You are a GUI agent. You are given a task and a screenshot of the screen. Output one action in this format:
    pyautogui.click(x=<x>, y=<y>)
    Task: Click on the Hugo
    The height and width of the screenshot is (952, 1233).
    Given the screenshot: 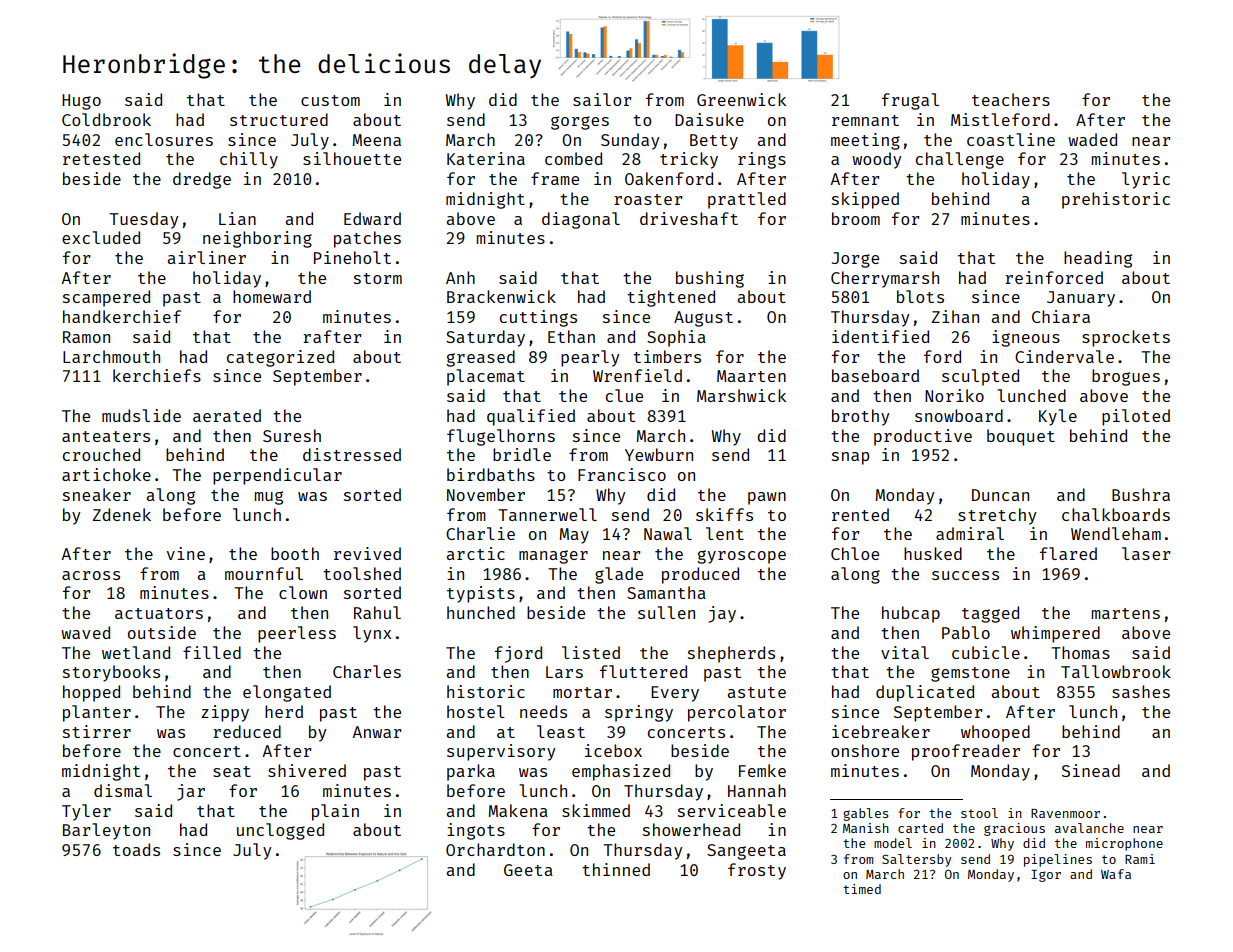 What is the action you would take?
    pyautogui.click(x=81, y=102)
